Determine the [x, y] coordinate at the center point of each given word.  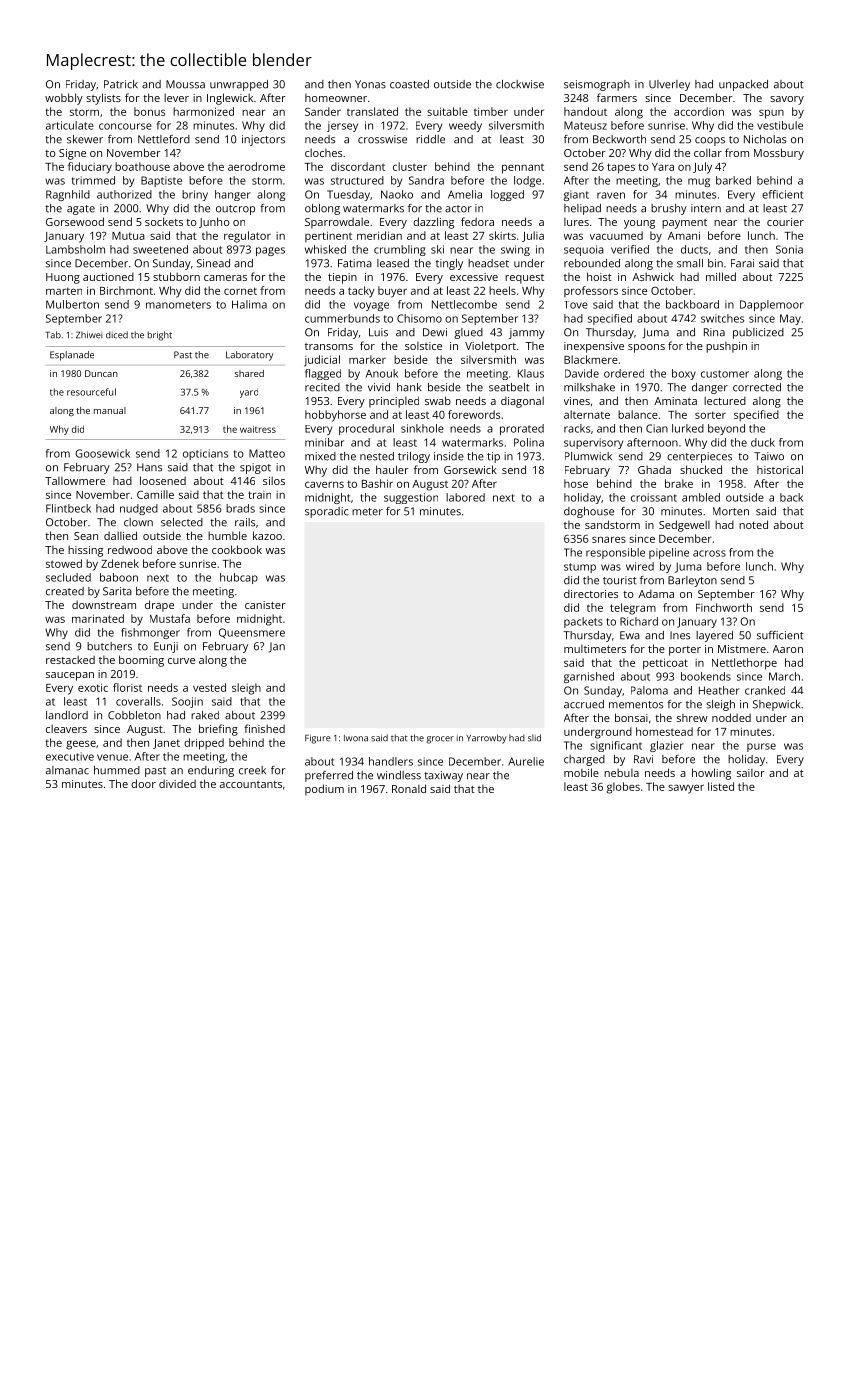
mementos [636, 705]
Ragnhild [68, 195]
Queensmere [252, 633]
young [639, 224]
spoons [646, 348]
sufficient [780, 635]
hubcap [239, 578]
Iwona [356, 738]
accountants [251, 784]
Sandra [426, 180]
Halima [249, 304]
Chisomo [419, 318]
